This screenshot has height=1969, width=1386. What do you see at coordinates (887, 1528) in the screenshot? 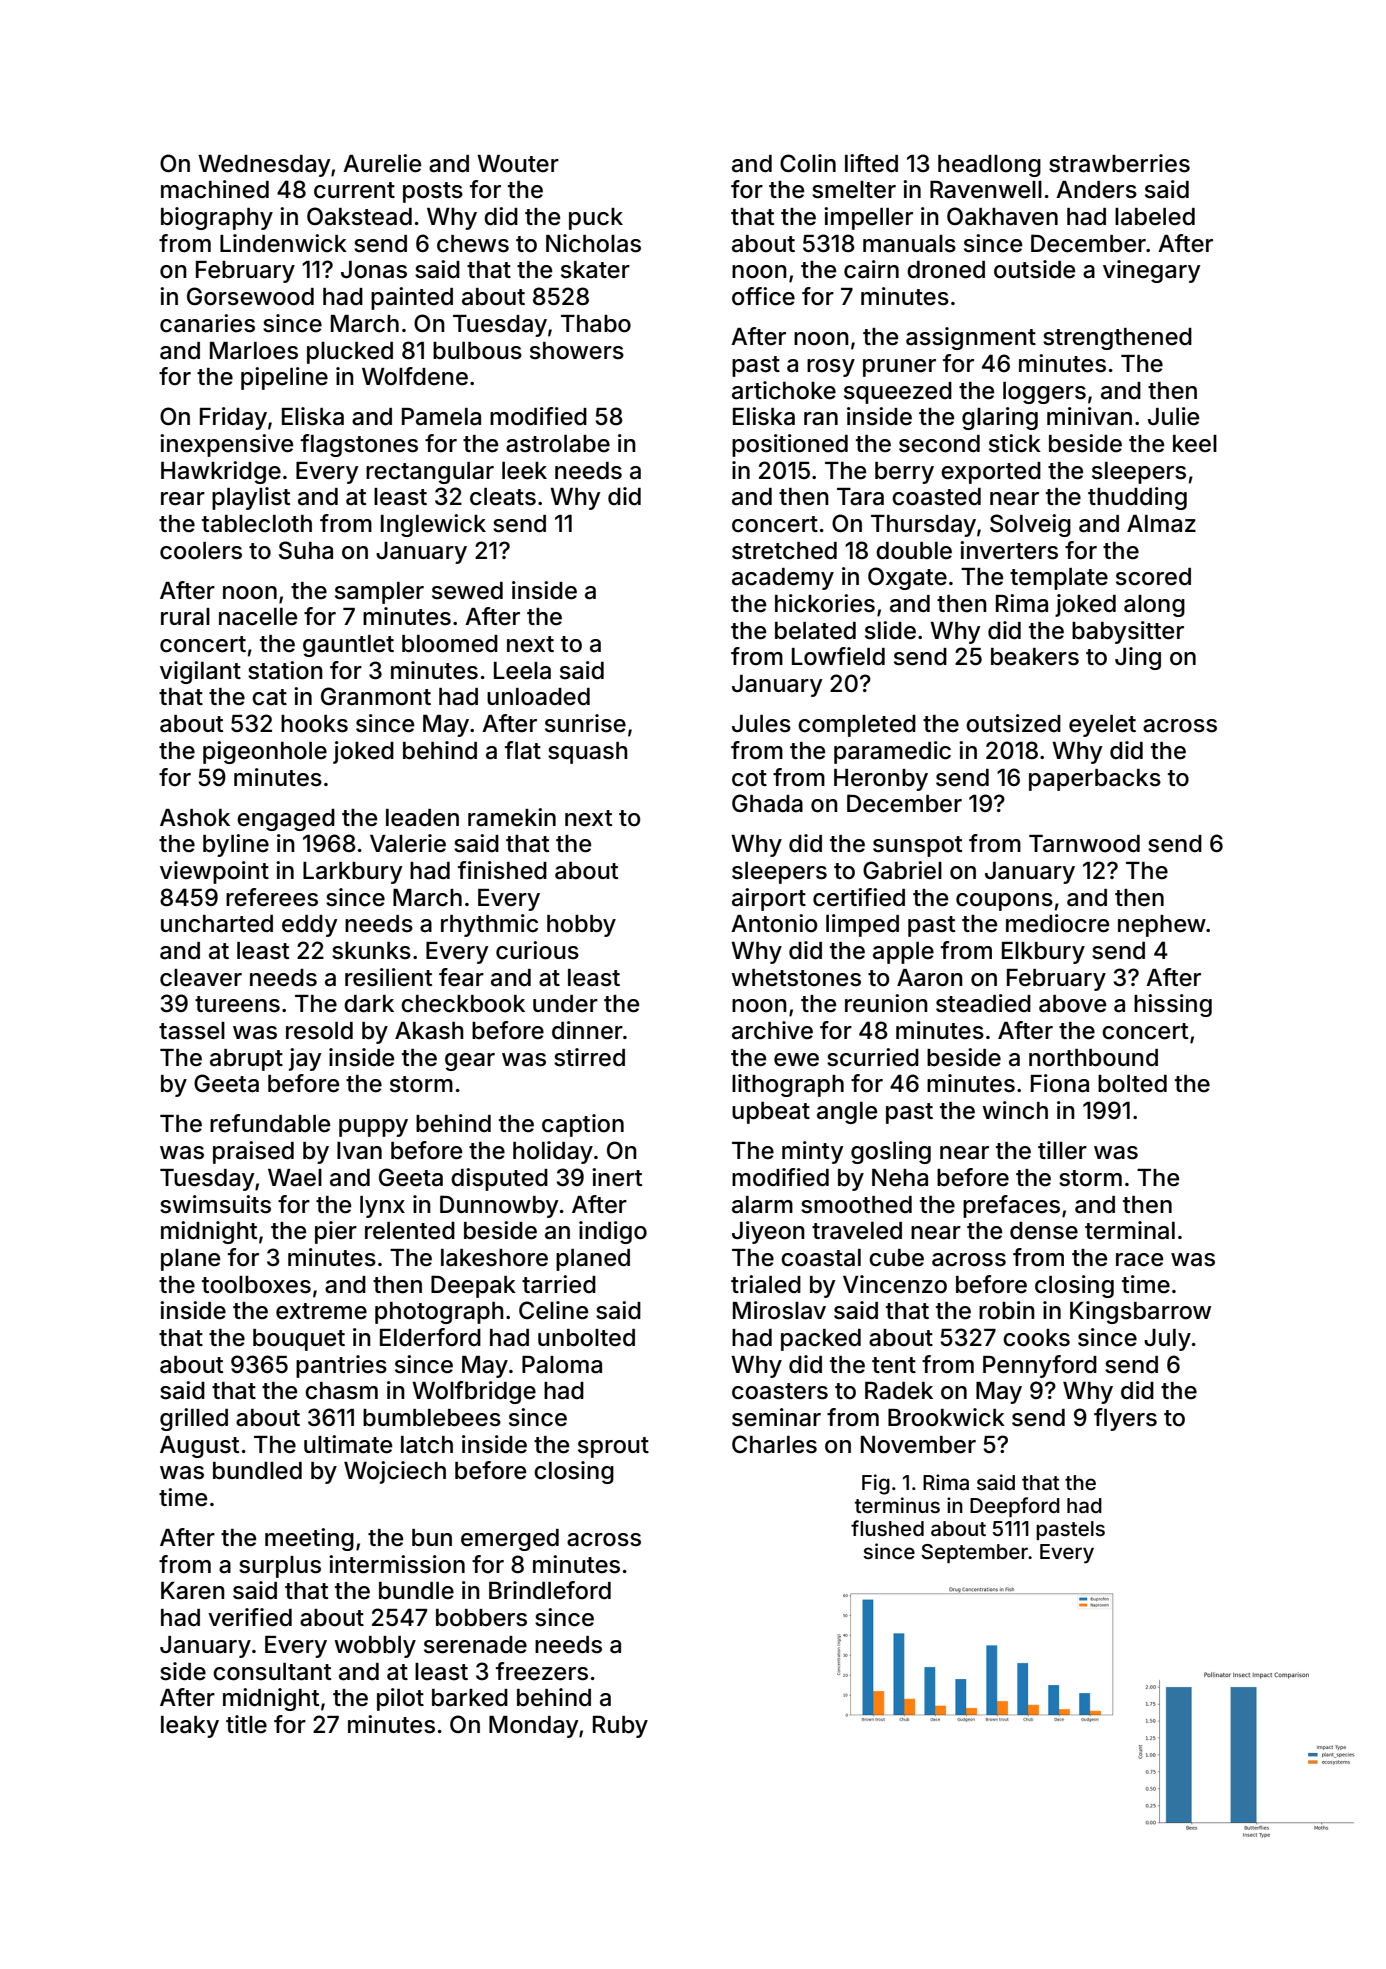
I see `flushed` at bounding box center [887, 1528].
